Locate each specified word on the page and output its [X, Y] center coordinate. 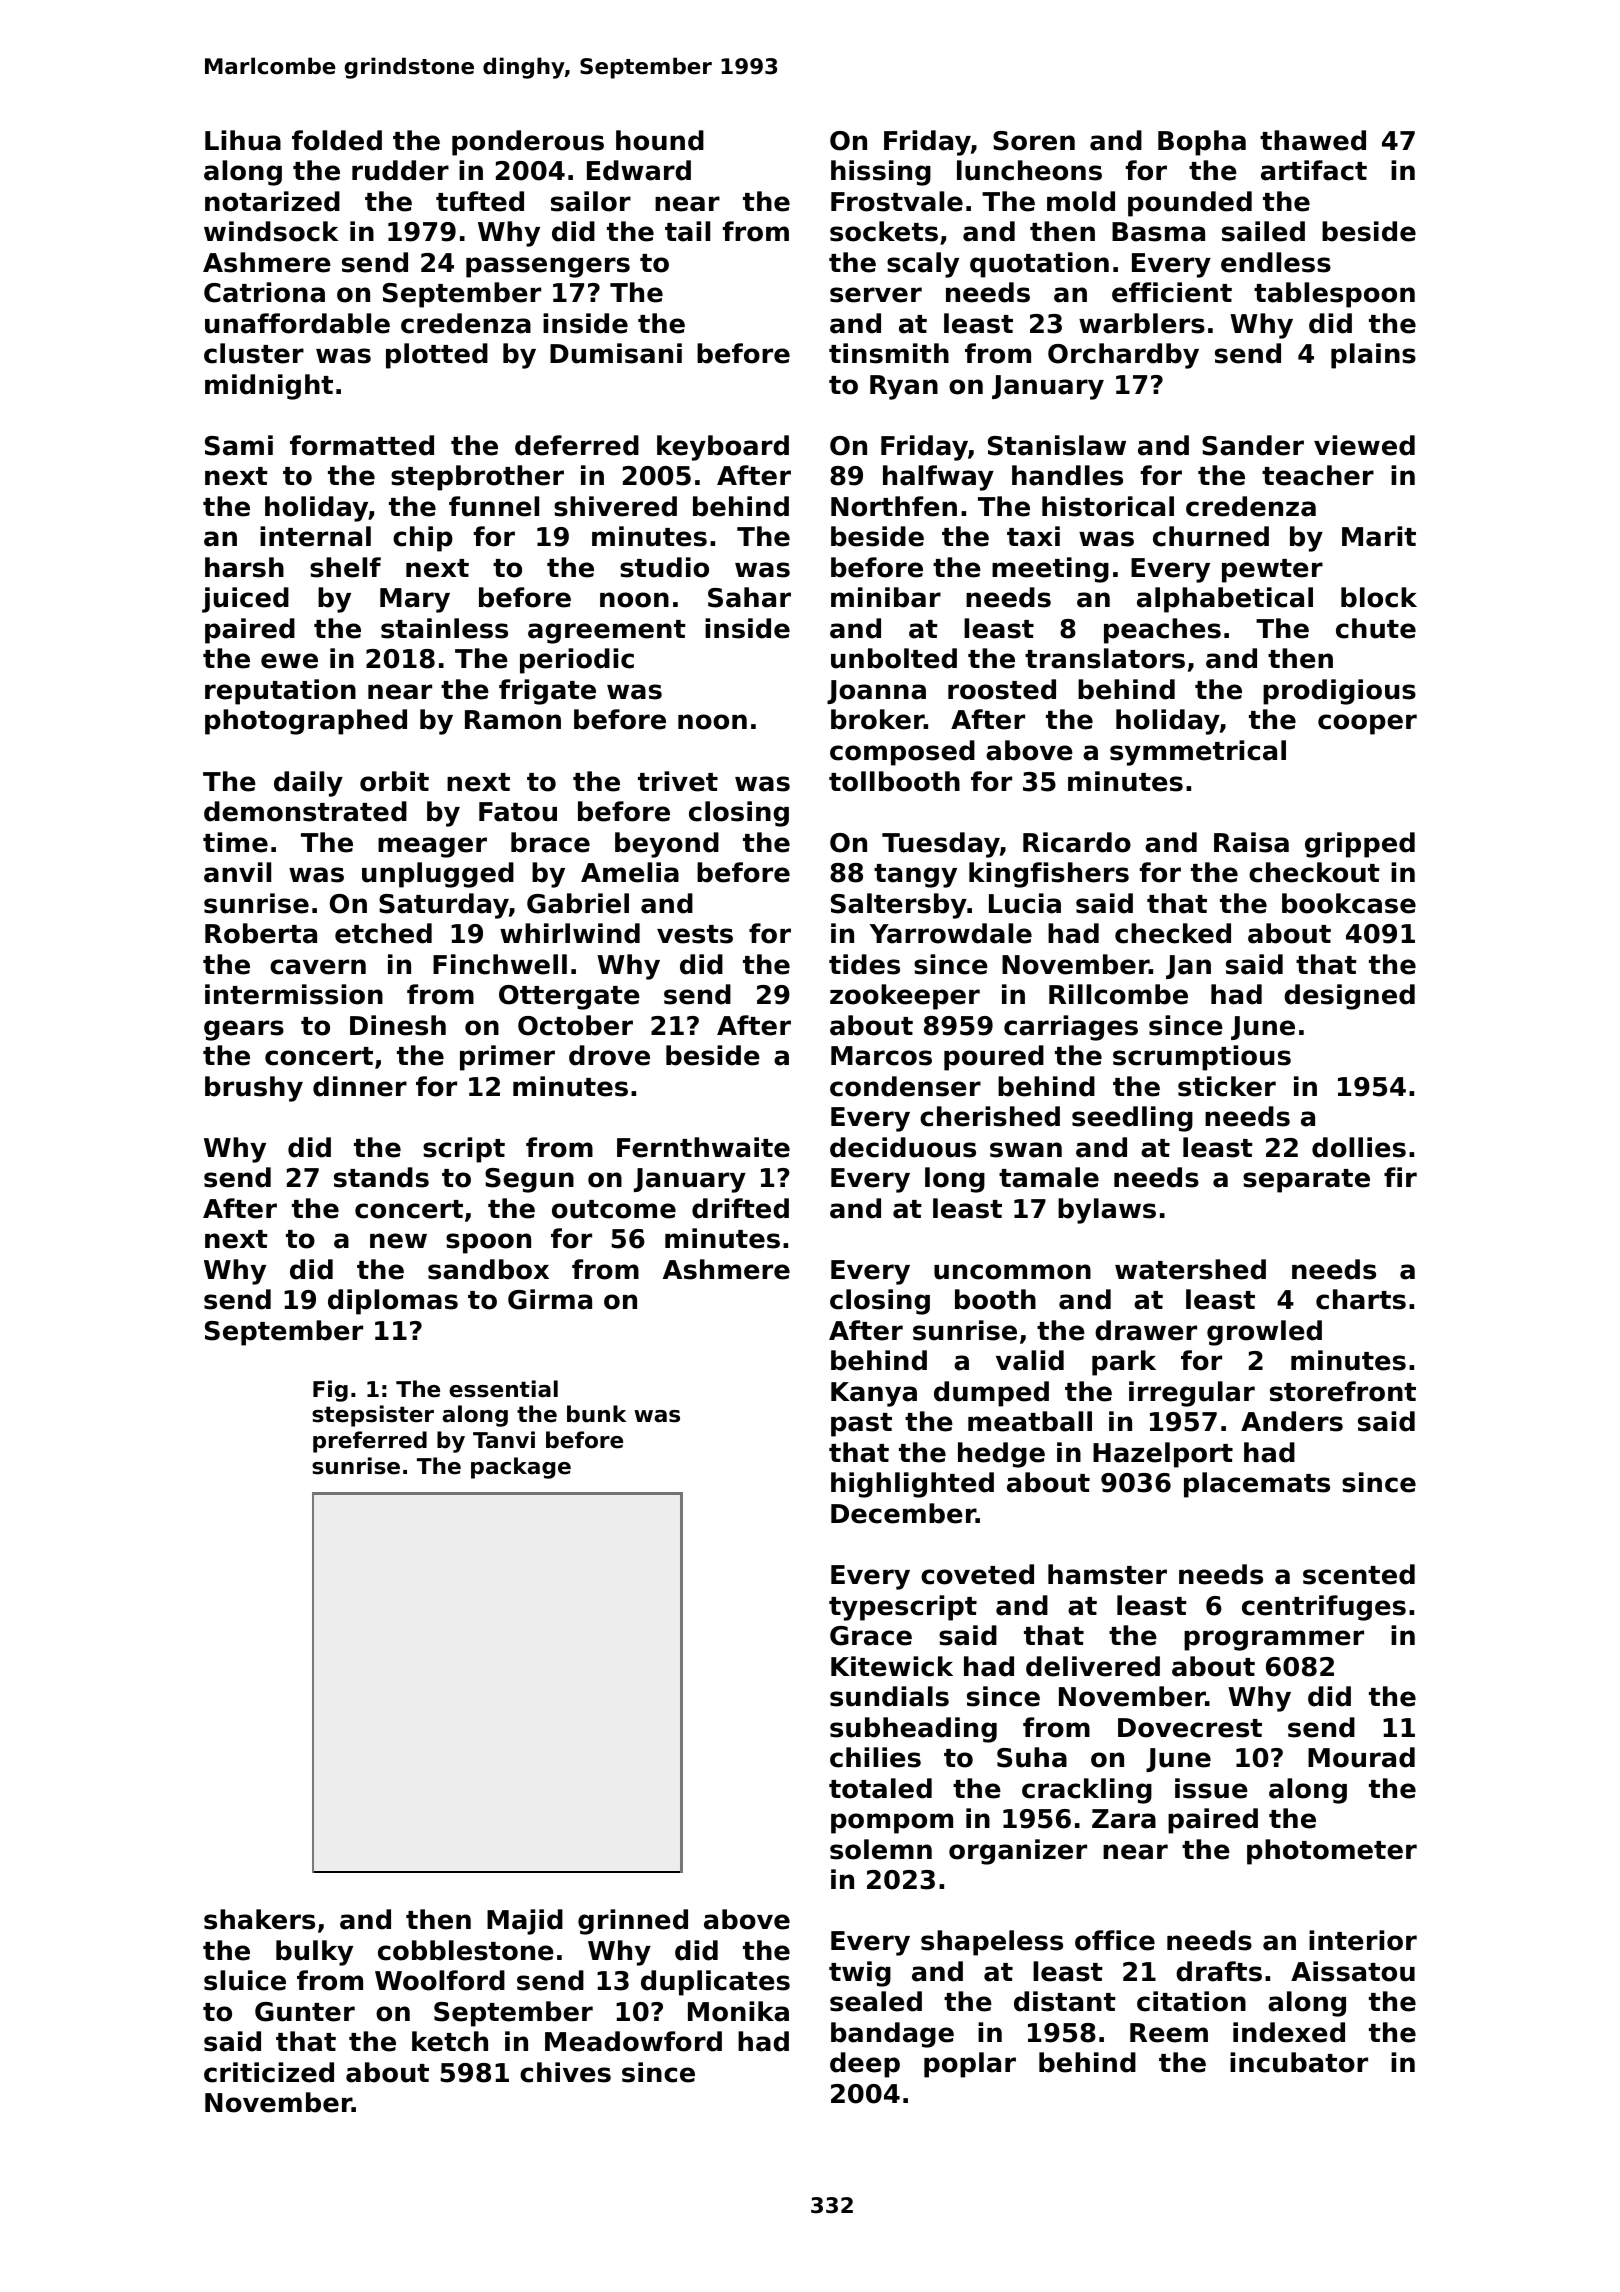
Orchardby [1123, 356]
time [235, 842]
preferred [370, 1442]
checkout [1314, 872]
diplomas [393, 1302]
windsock [271, 231]
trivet [678, 781]
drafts [1219, 1971]
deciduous [903, 1147]
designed [1349, 997]
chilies [875, 1757]
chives [565, 2072]
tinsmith [889, 353]
